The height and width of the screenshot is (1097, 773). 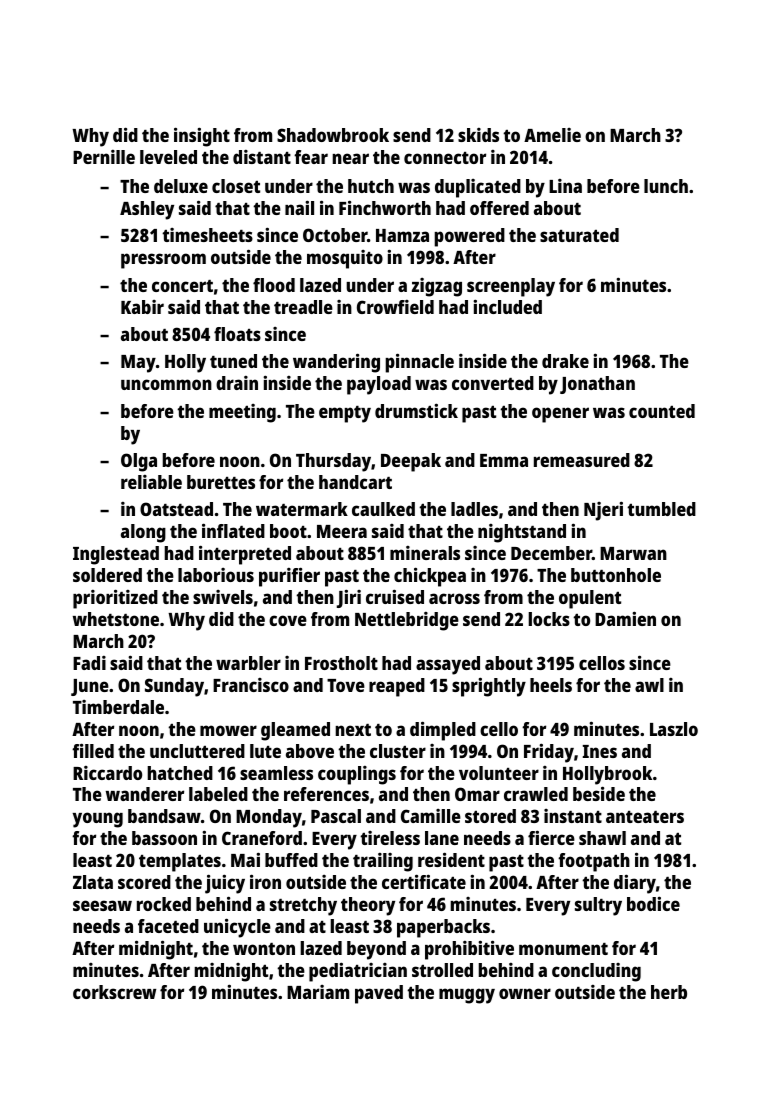 What do you see at coordinates (600, 751) in the screenshot?
I see `Ines` at bounding box center [600, 751].
